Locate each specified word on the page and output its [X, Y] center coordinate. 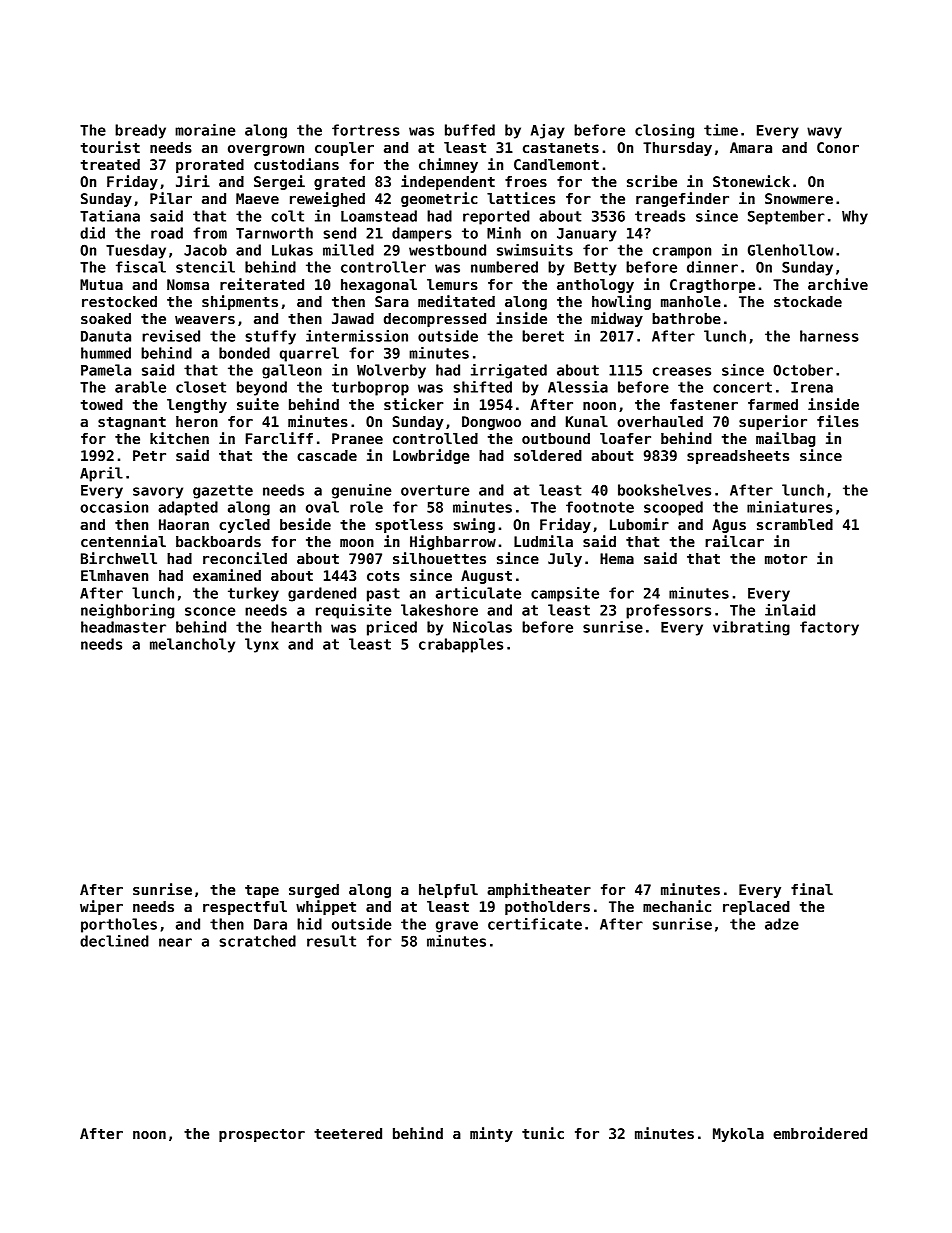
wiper [101, 907]
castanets [561, 148]
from [210, 233]
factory [829, 628]
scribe [652, 181]
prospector [262, 1135]
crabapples [461, 645]
